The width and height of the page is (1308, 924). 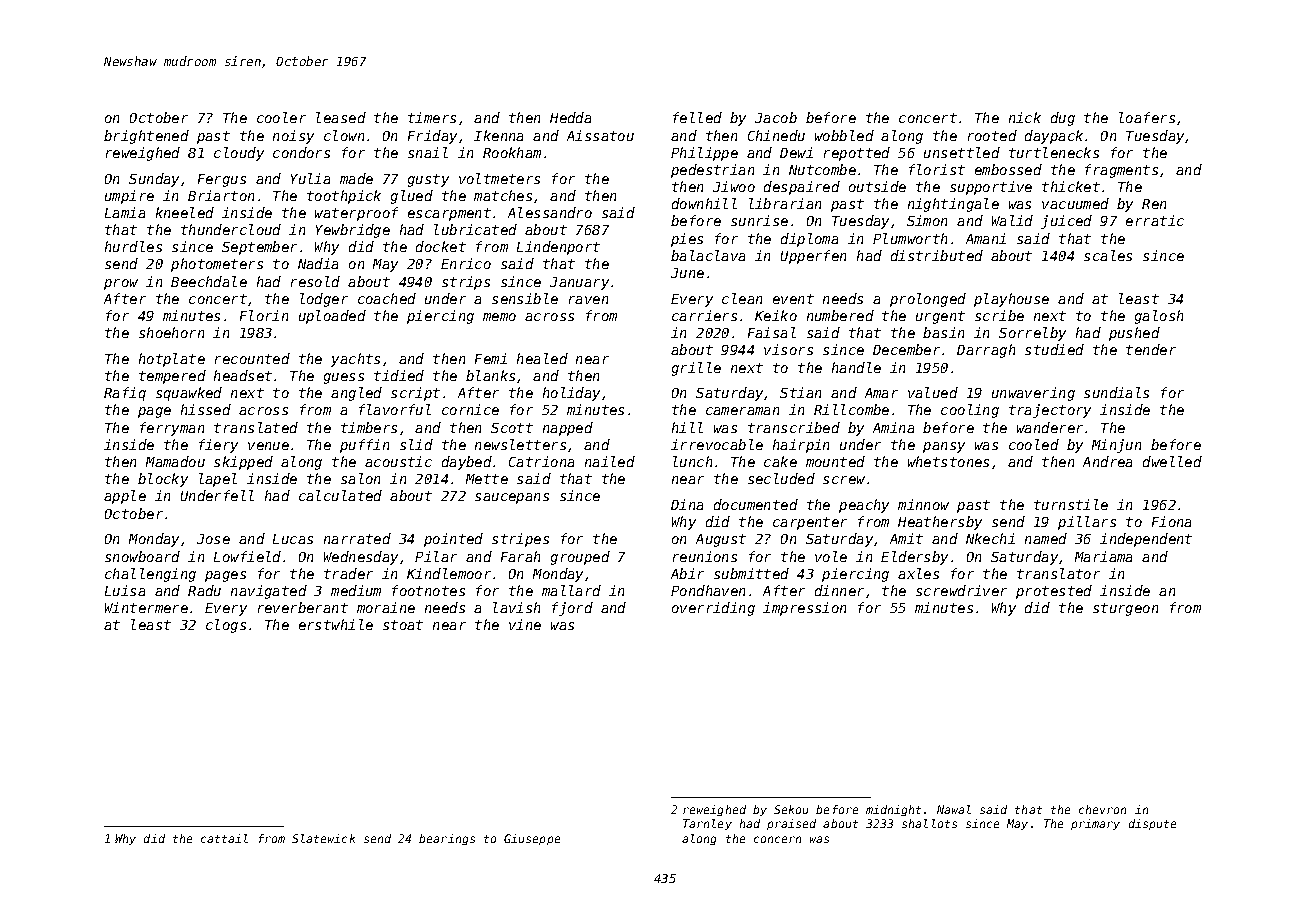 What do you see at coordinates (1025, 117) in the page?
I see `nick` at bounding box center [1025, 117].
